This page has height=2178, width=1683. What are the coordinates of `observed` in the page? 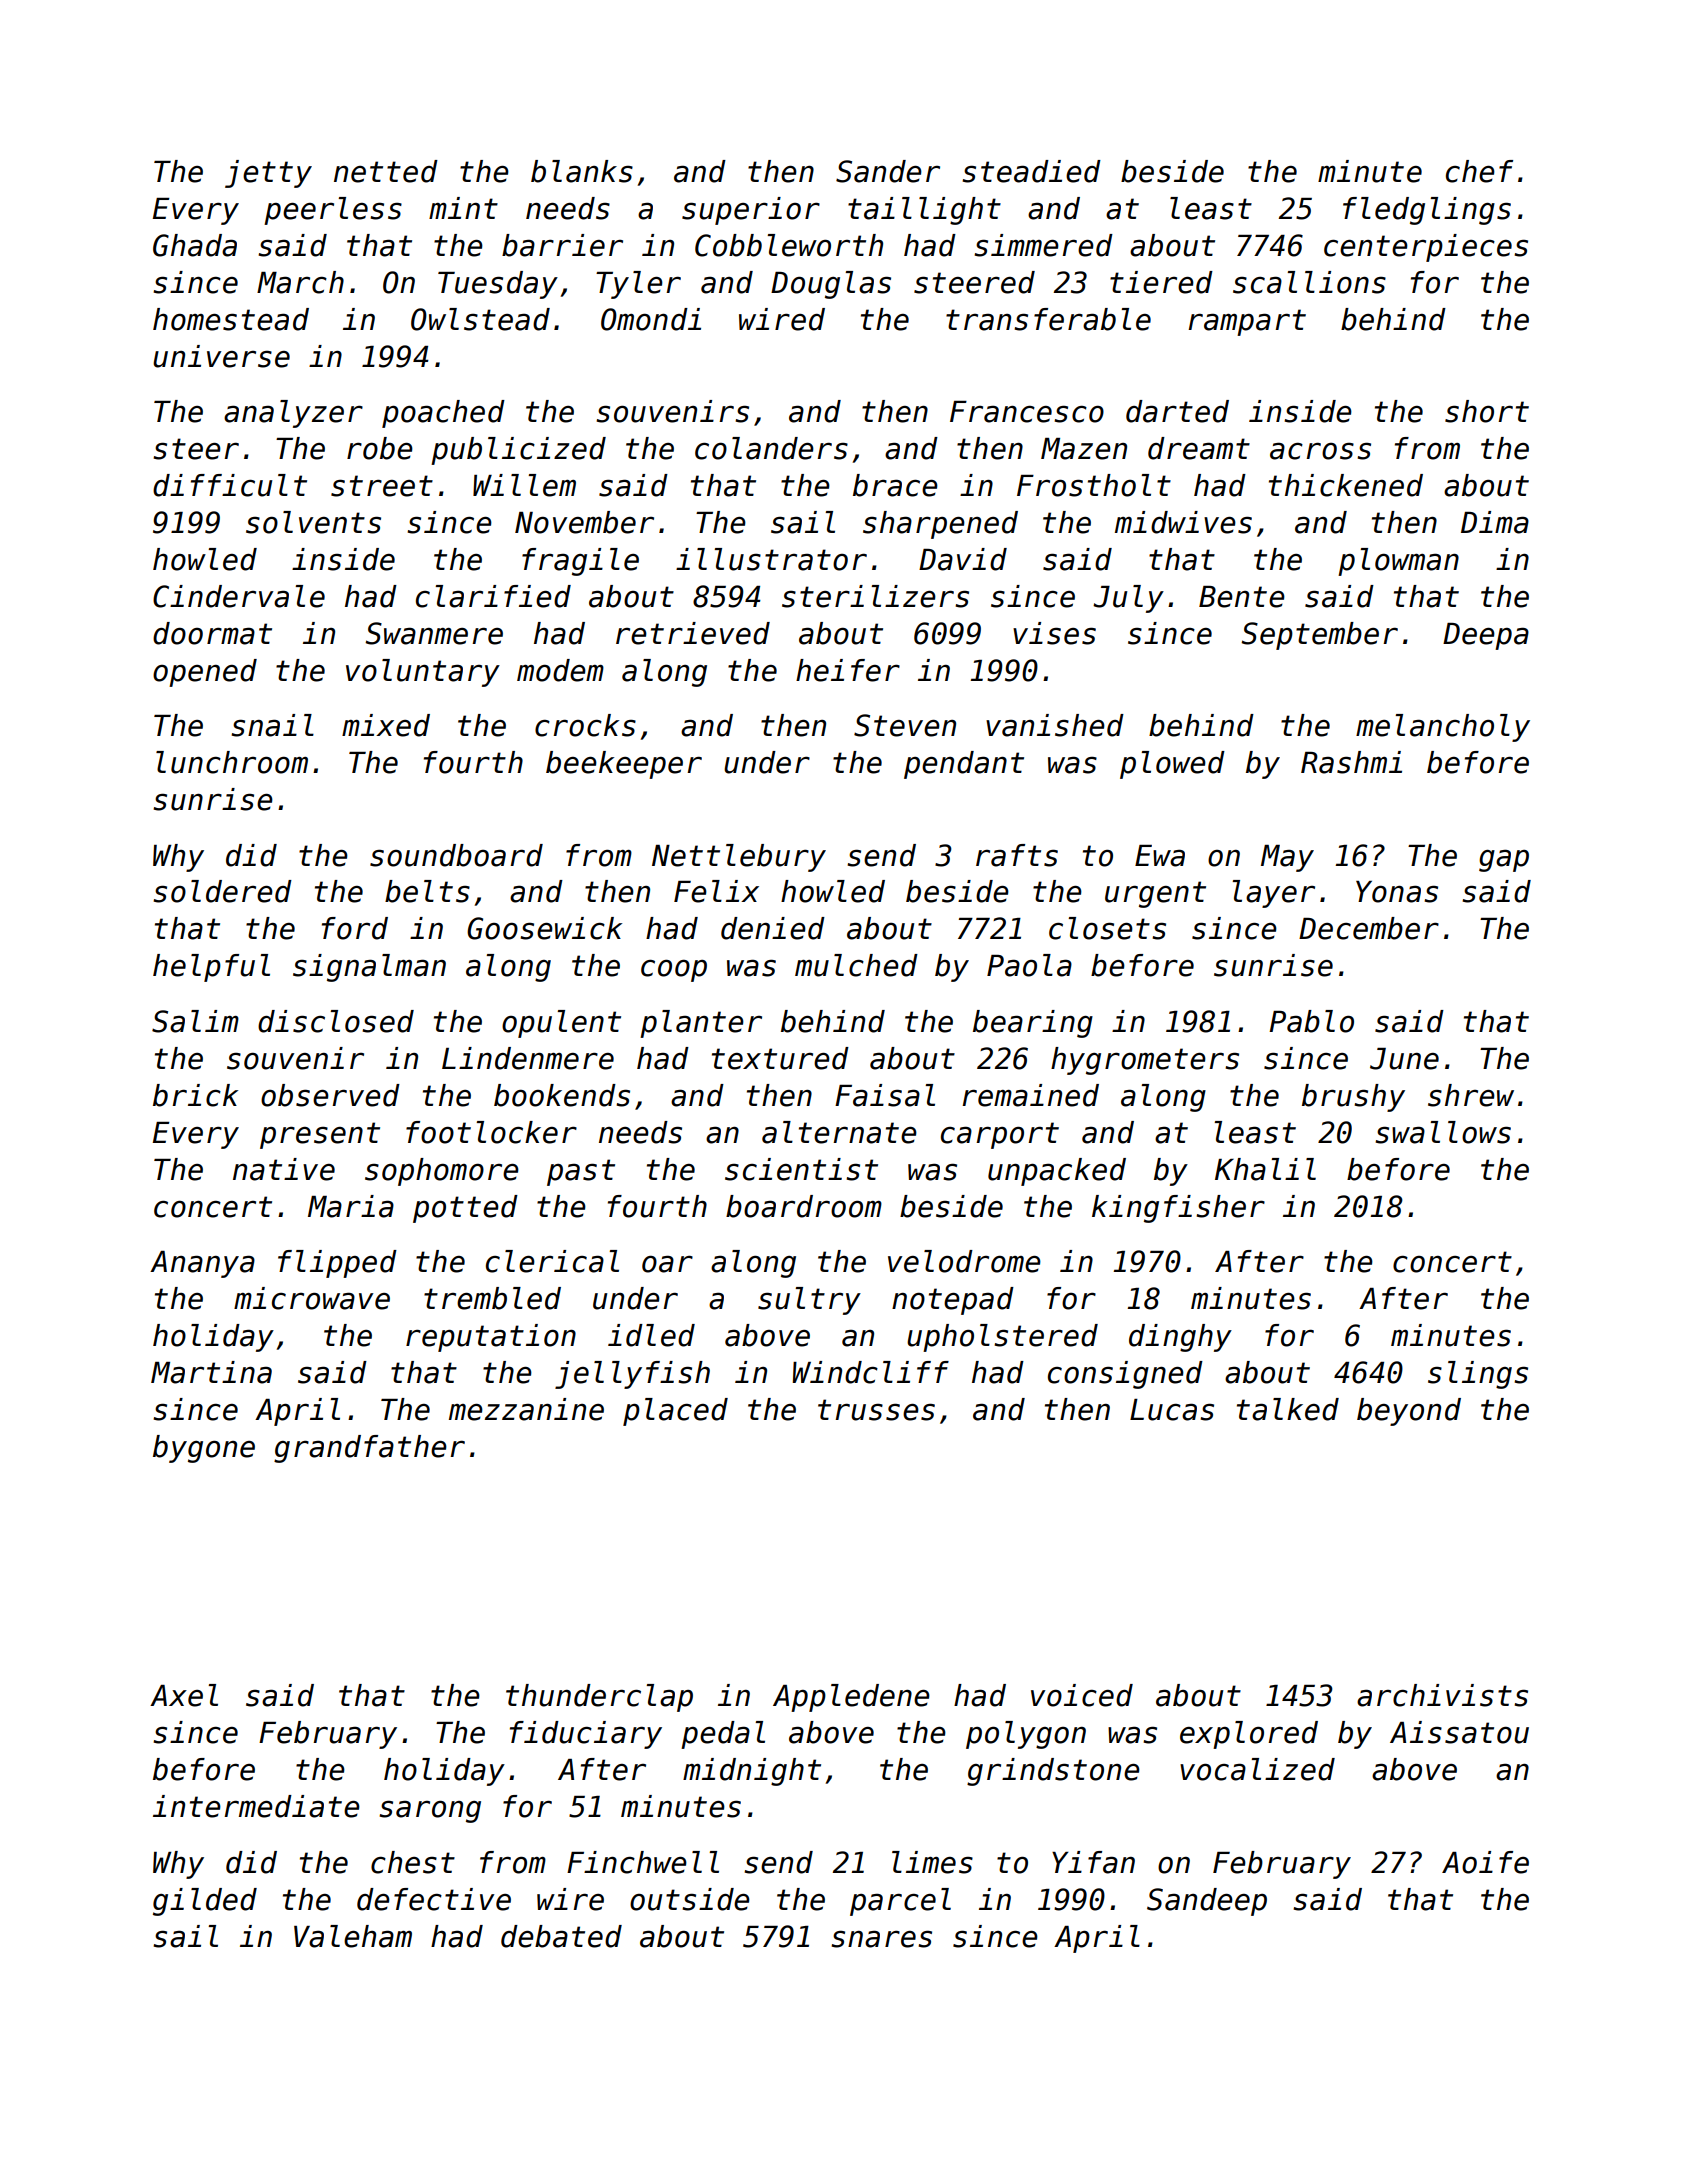 It's located at (330, 1095).
